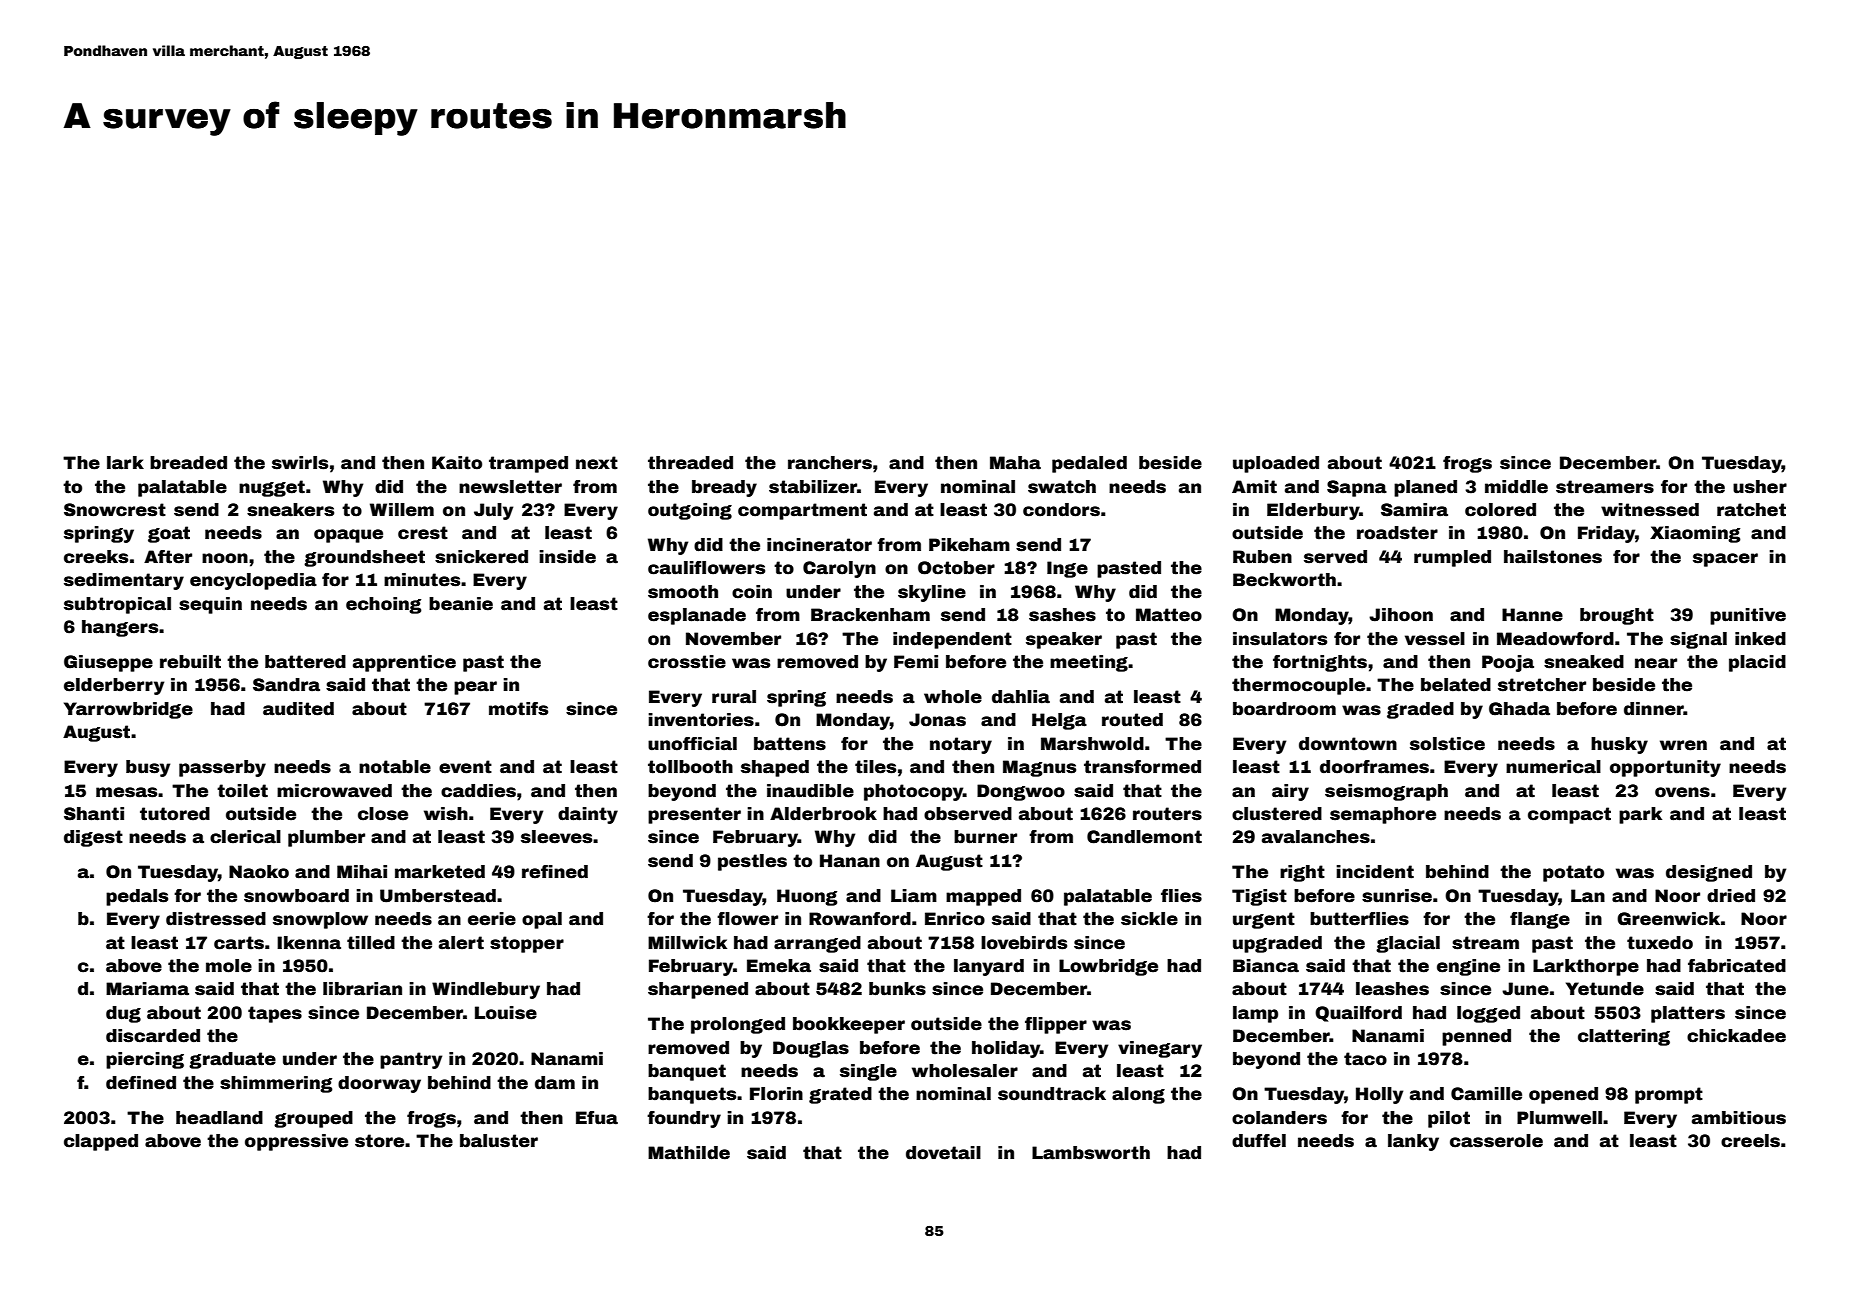 The height and width of the screenshot is (1308, 1850). Describe the element at coordinates (1089, 464) in the screenshot. I see `pedaled` at that location.
